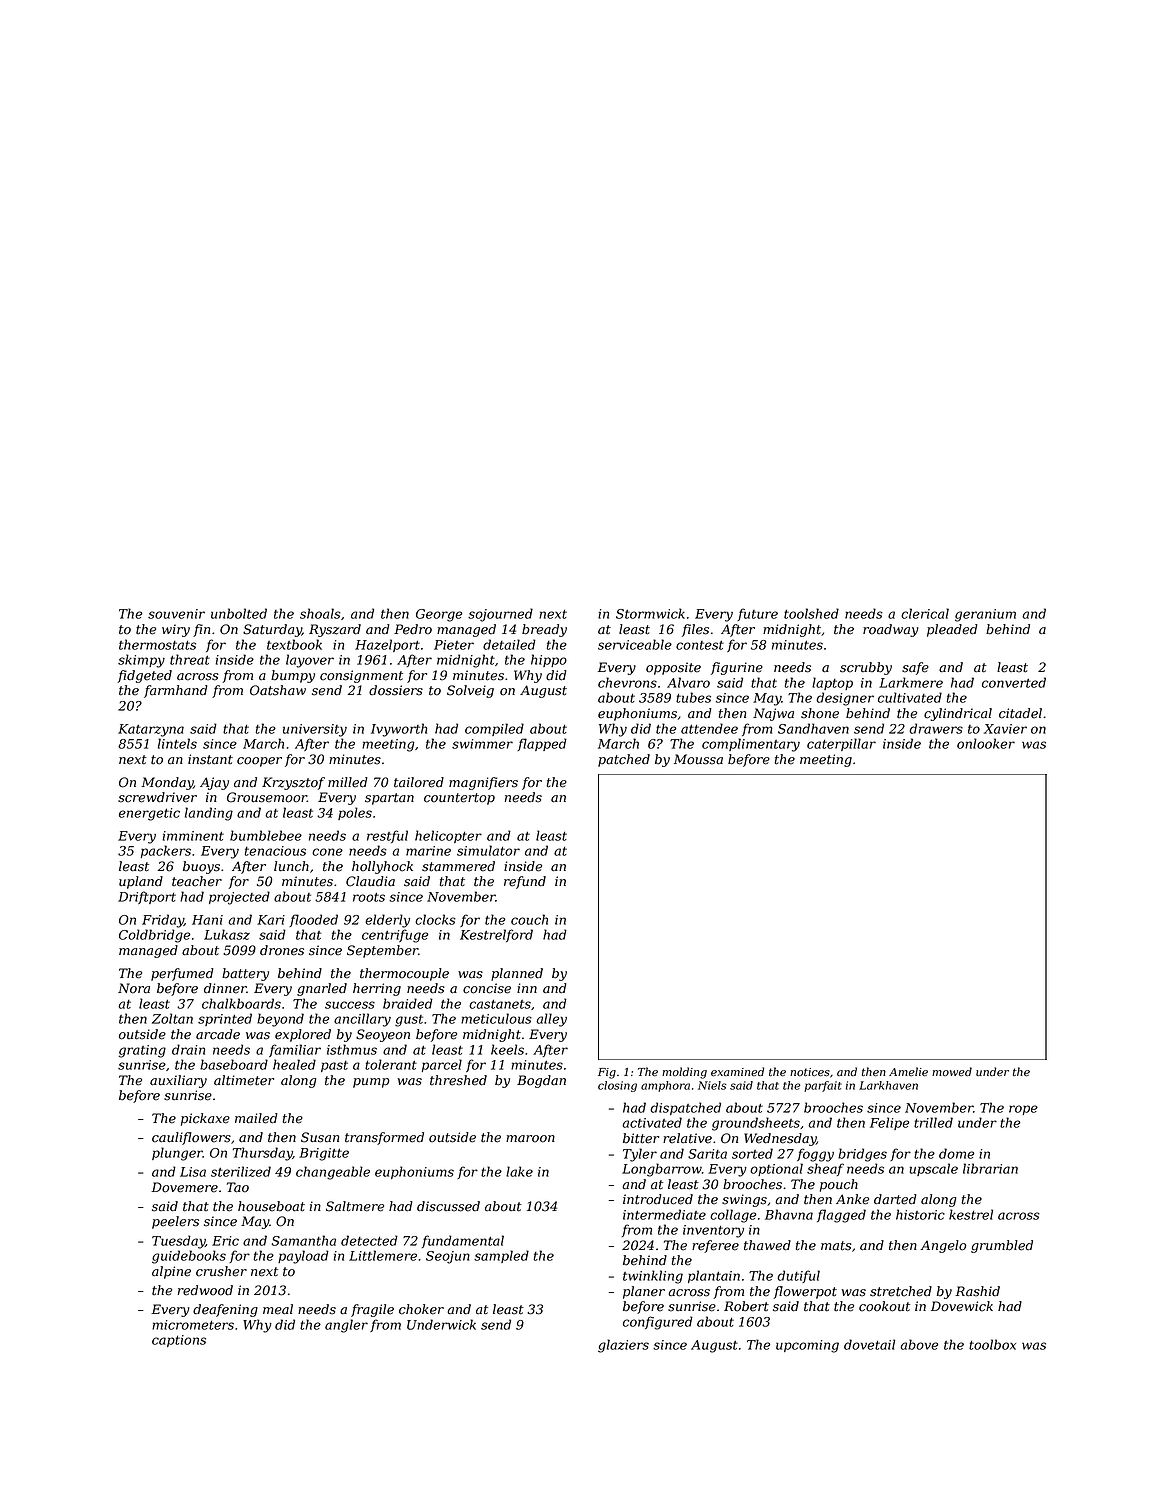 The width and height of the image is (1165, 1507). What do you see at coordinates (836, 1246) in the image?
I see `mats` at bounding box center [836, 1246].
